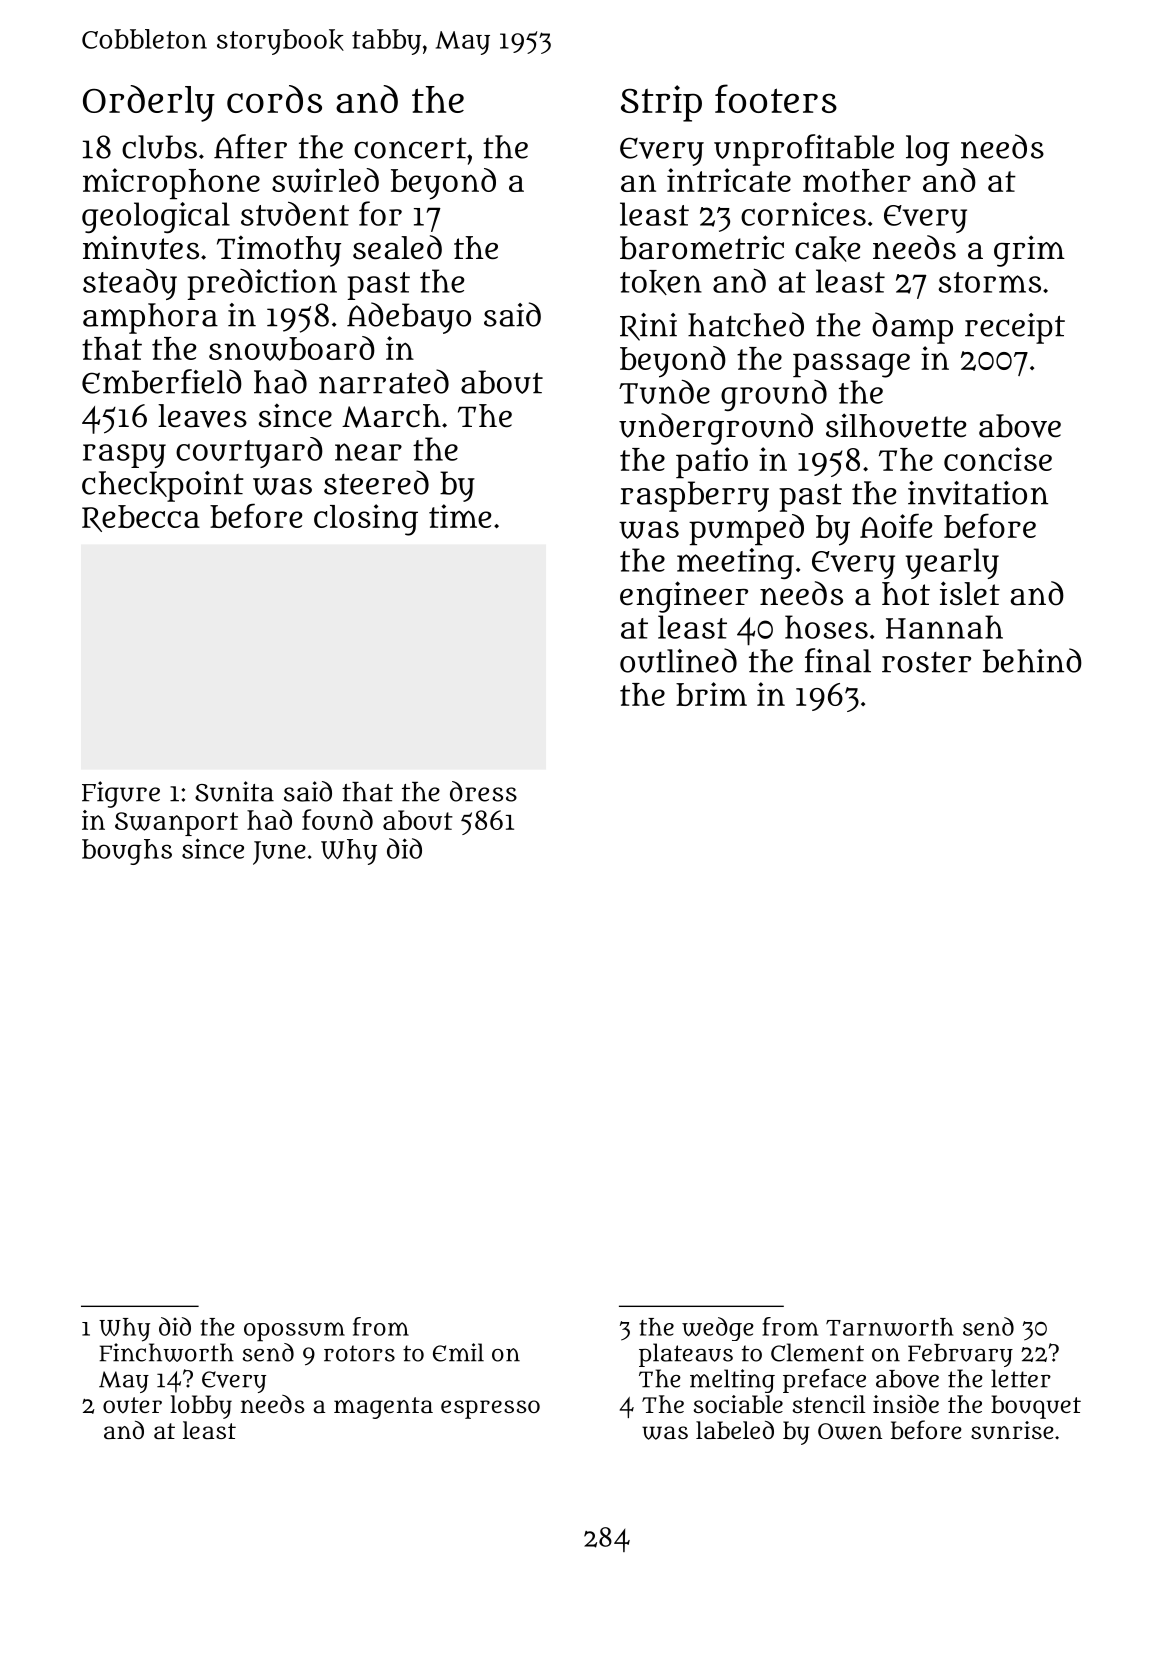 The image size is (1165, 1654). What do you see at coordinates (279, 853) in the page?
I see `June` at bounding box center [279, 853].
